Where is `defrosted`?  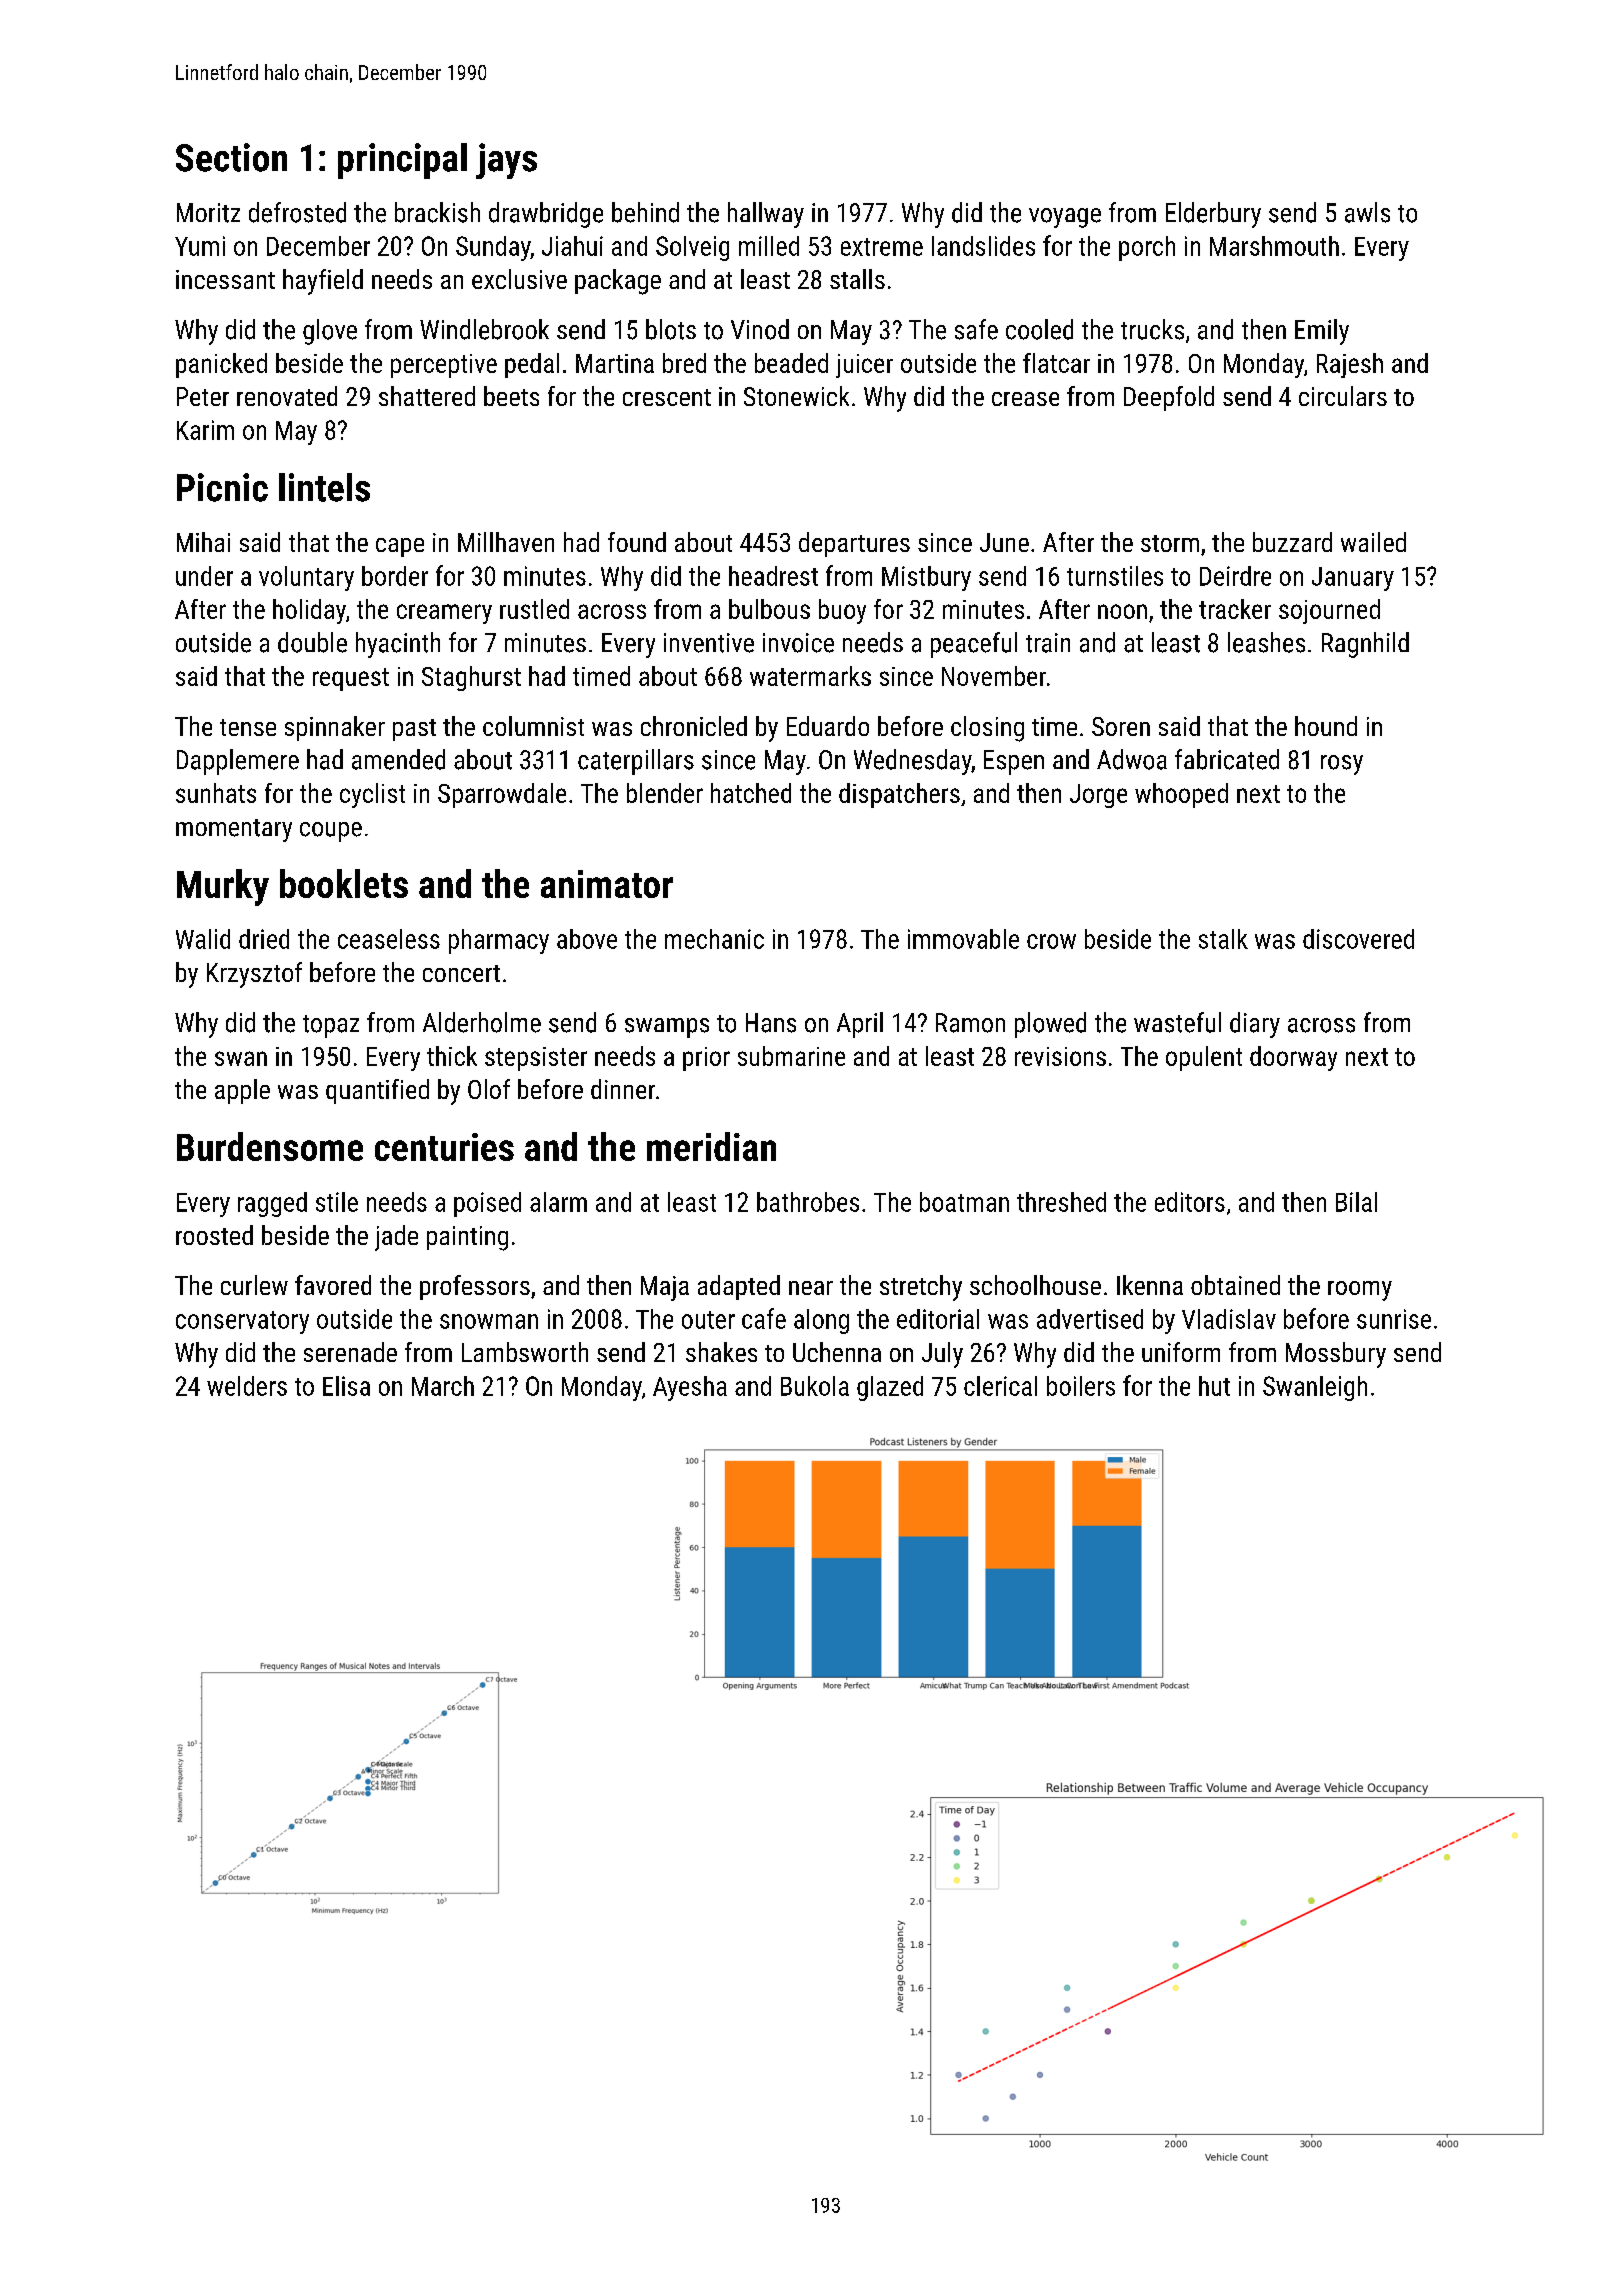
defrosted is located at coordinates (297, 212).
